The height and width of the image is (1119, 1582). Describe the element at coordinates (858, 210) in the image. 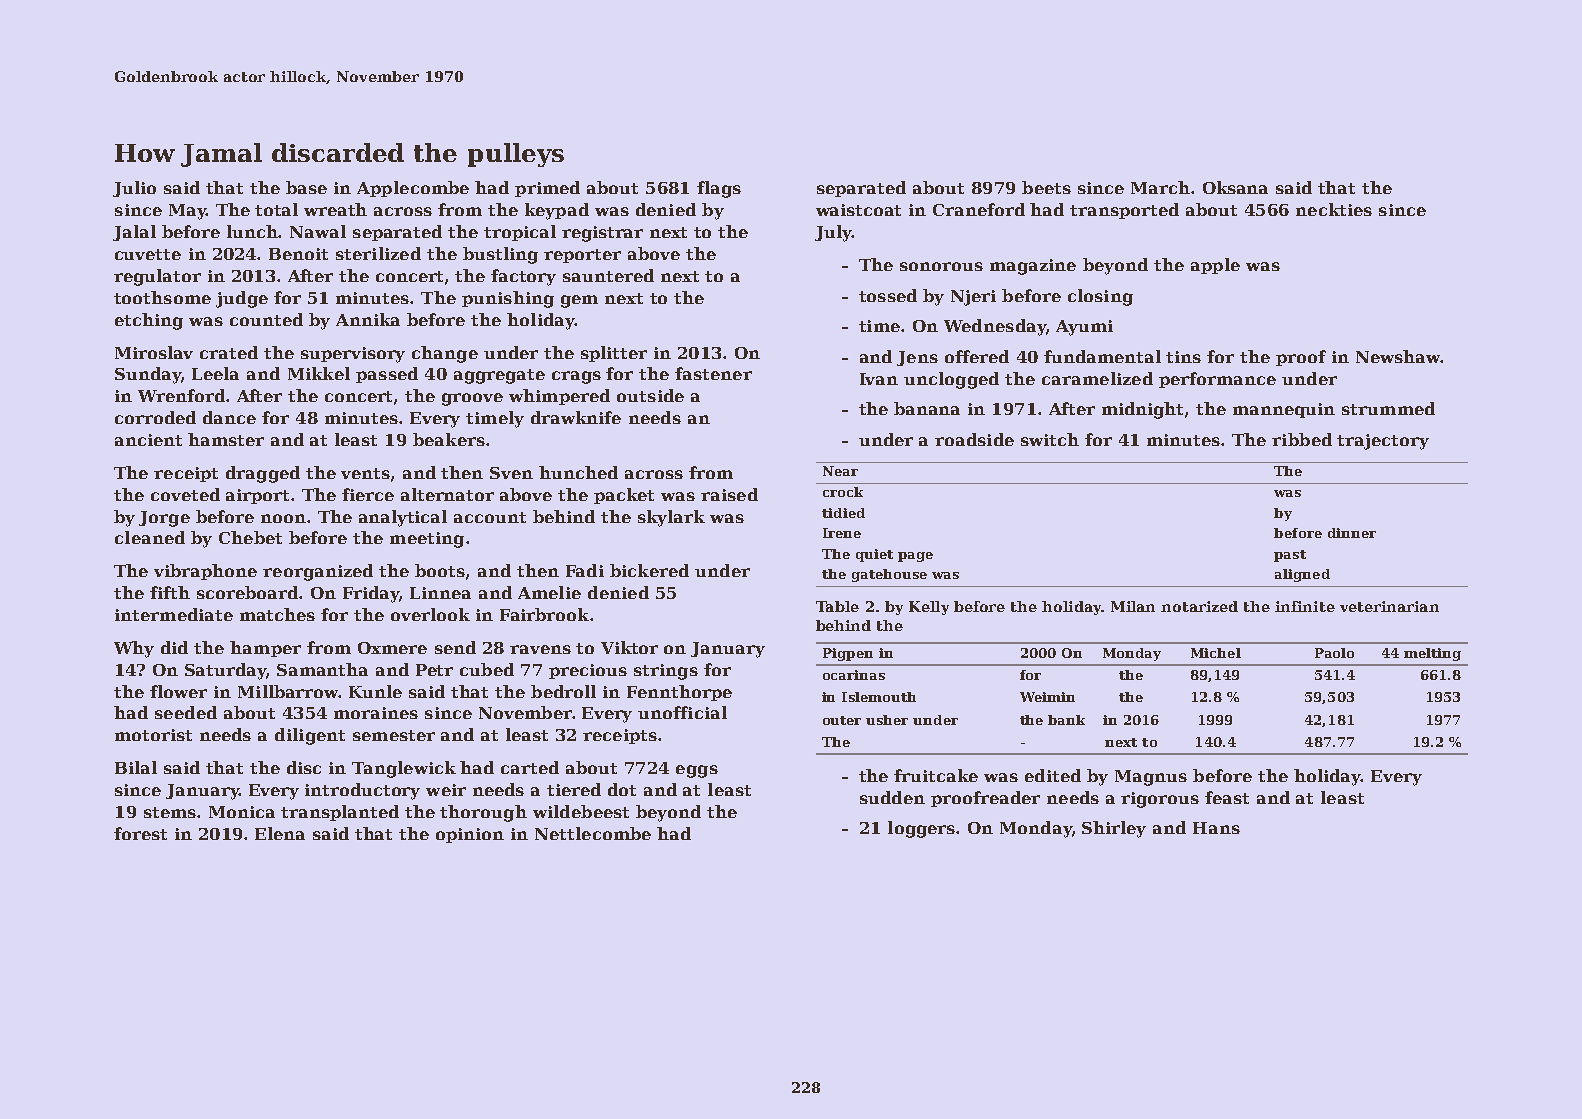

I see `waistcoat` at that location.
